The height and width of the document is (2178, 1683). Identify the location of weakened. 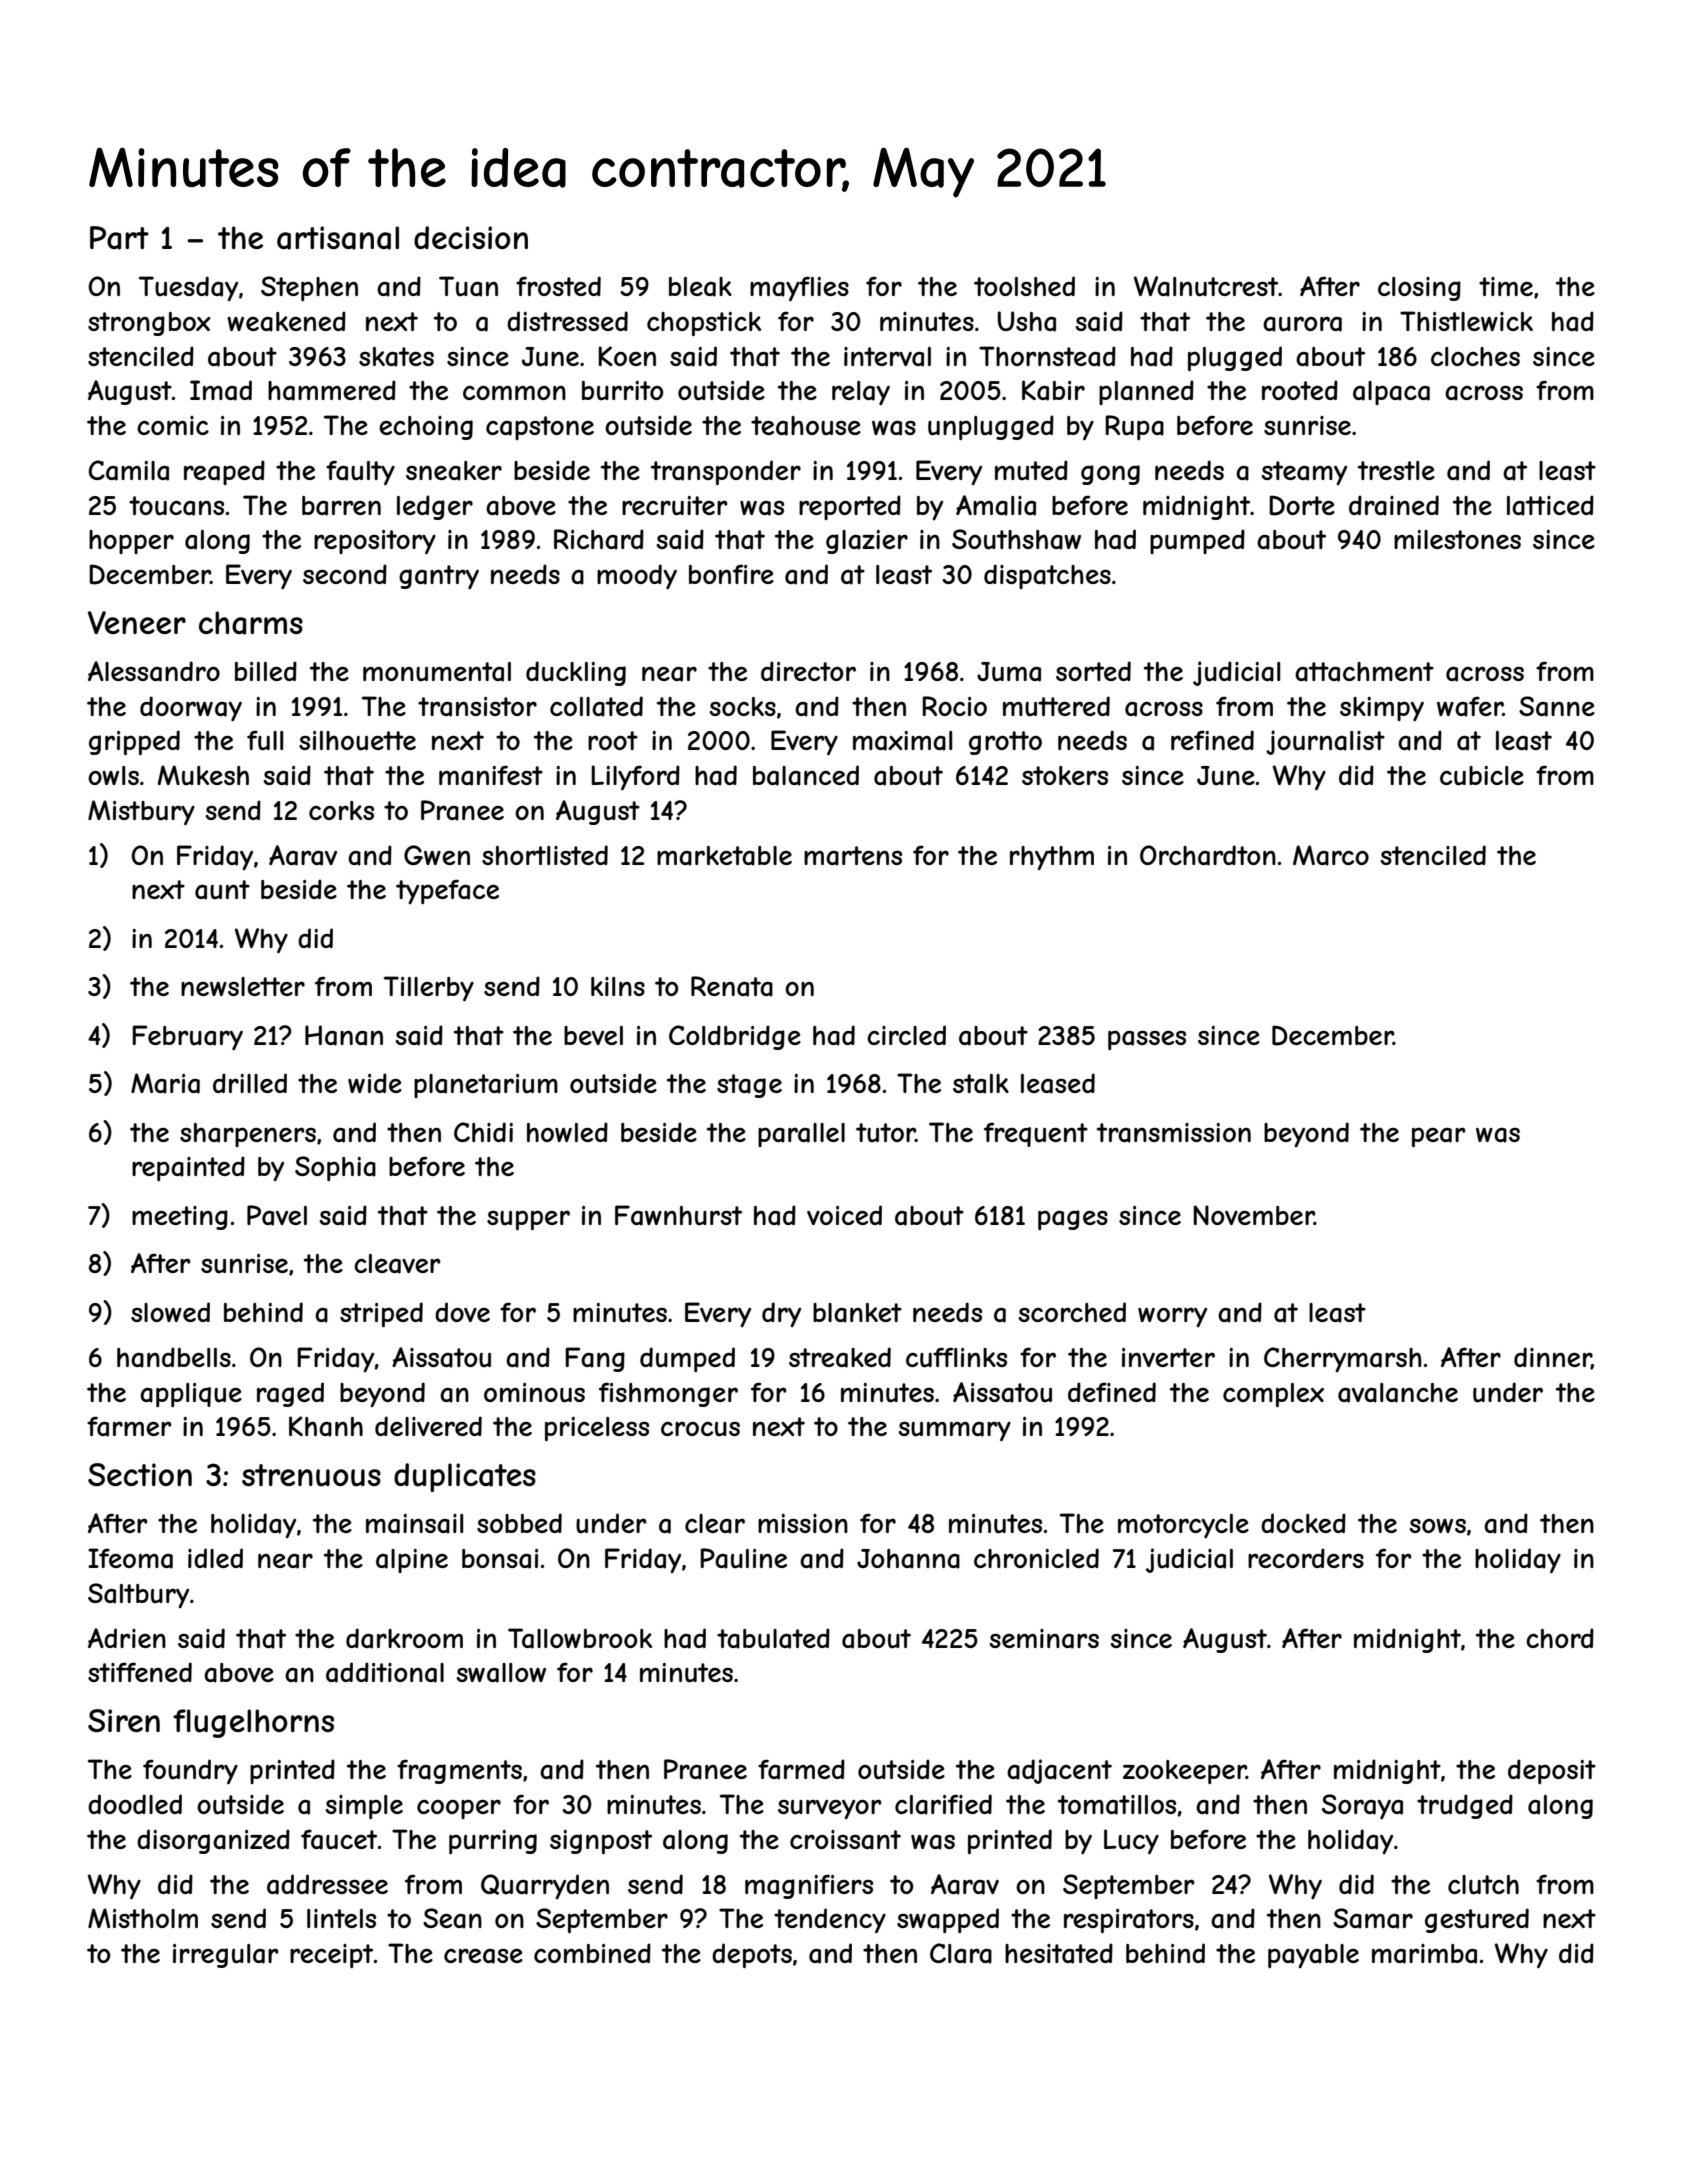
(286, 321).
